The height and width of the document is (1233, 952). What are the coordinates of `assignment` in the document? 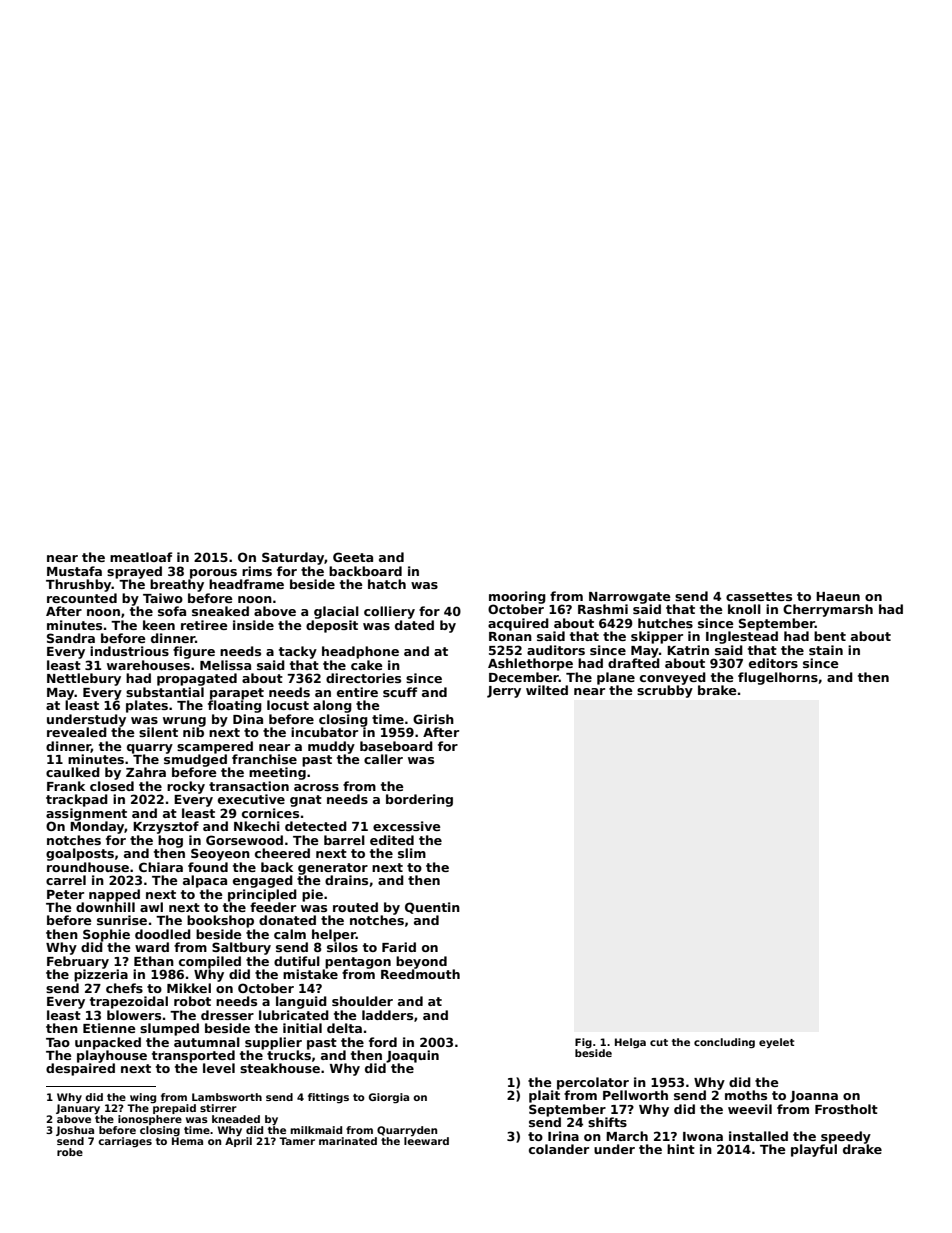 It's located at (86, 814).
